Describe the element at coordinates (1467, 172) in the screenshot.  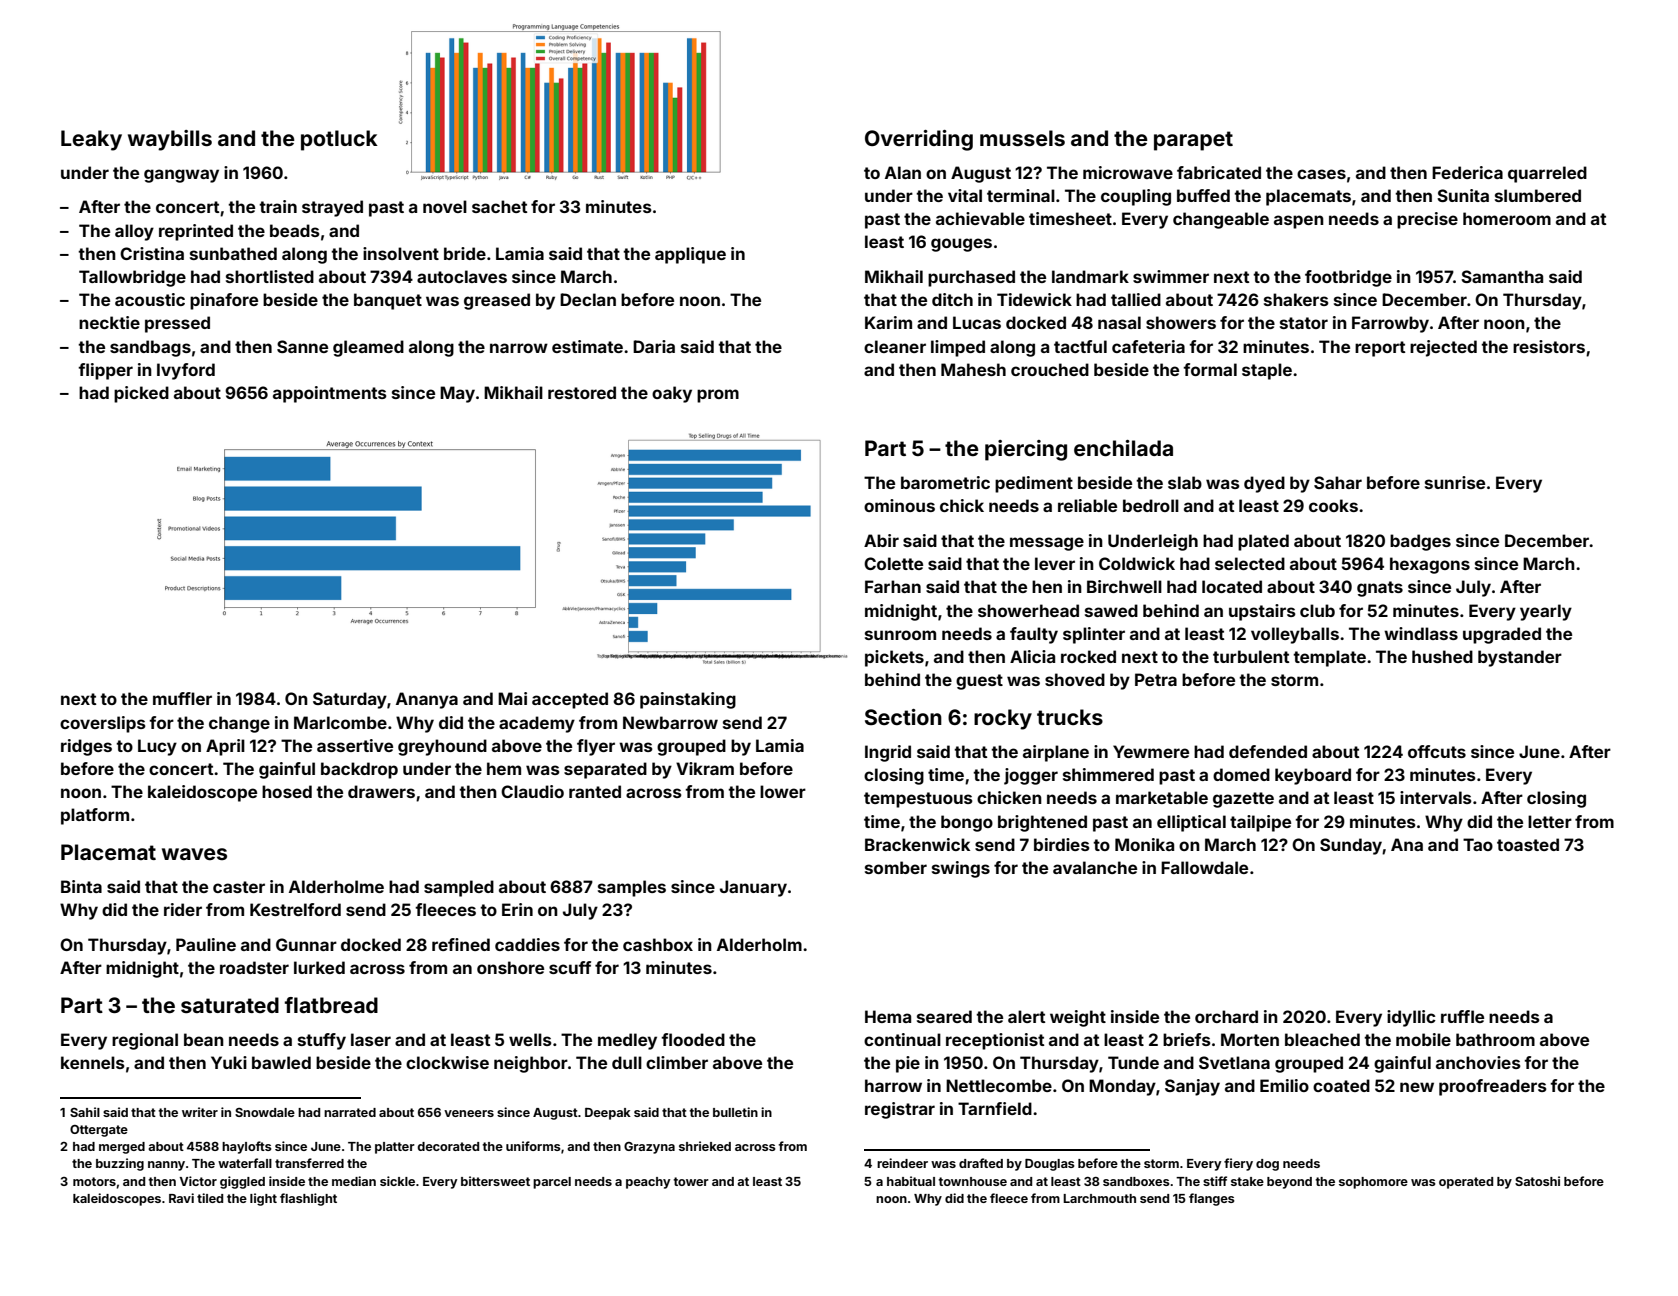
I see `Federica` at that location.
